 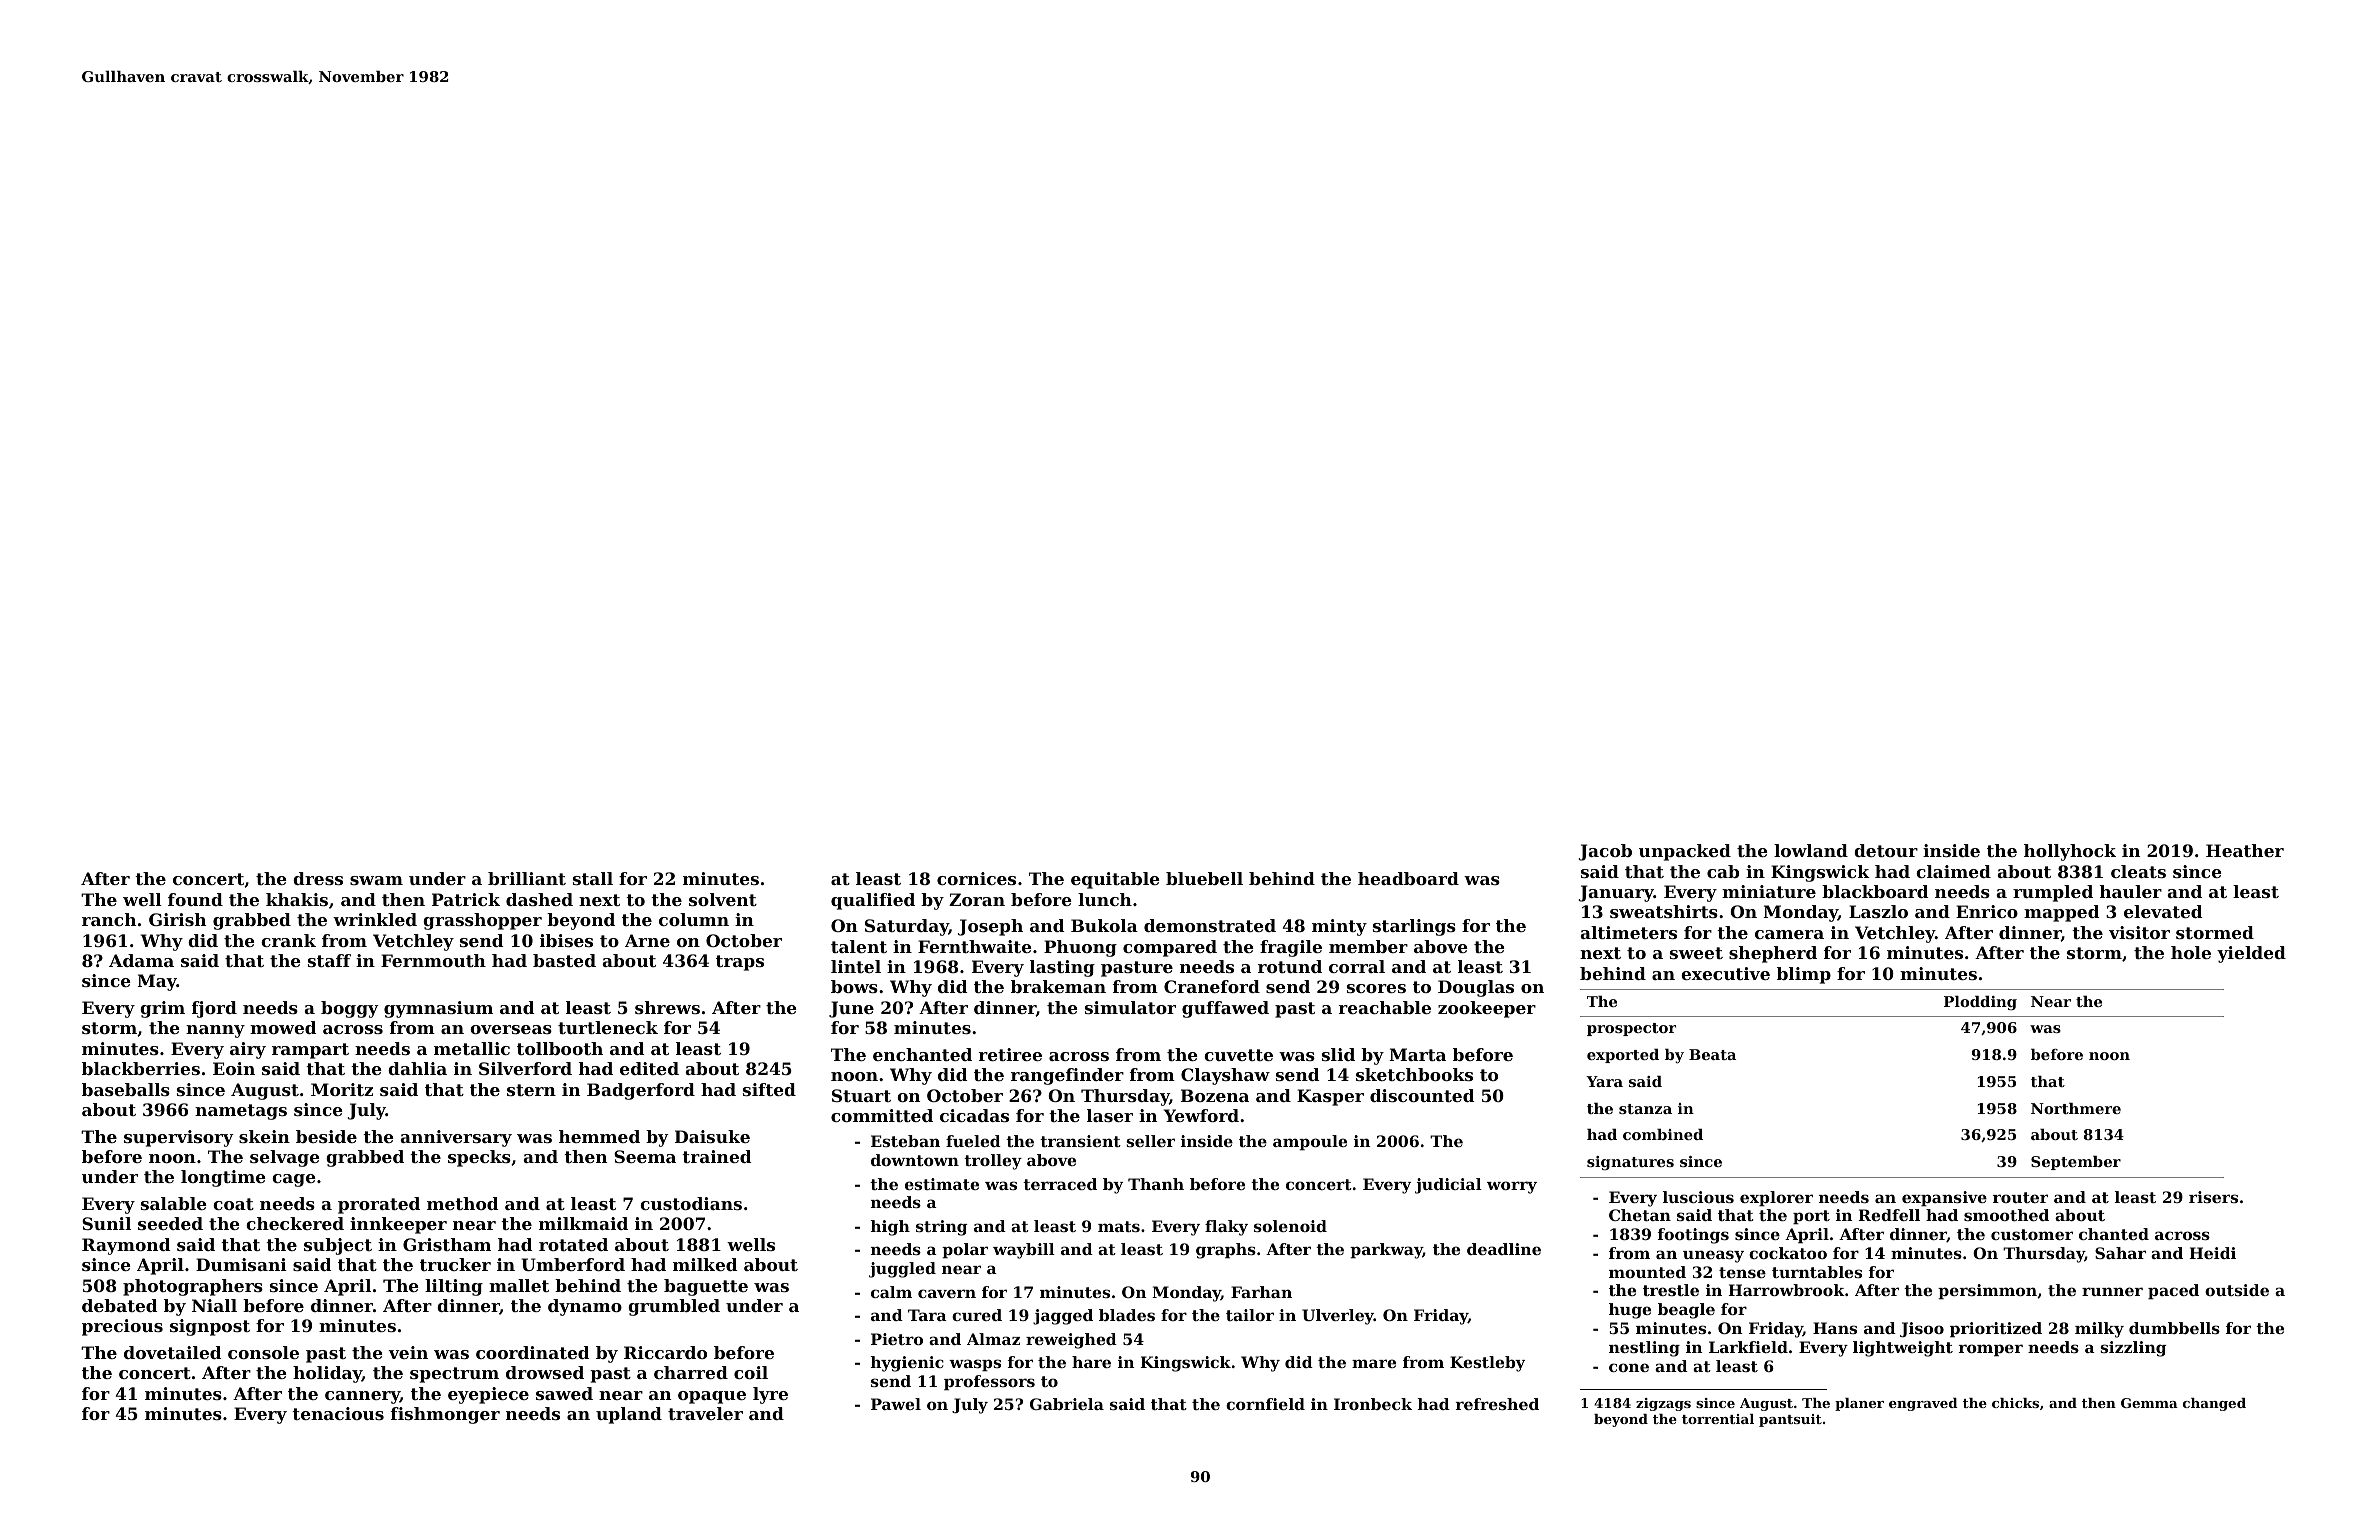 What do you see at coordinates (2251, 954) in the screenshot?
I see `yielded` at bounding box center [2251, 954].
